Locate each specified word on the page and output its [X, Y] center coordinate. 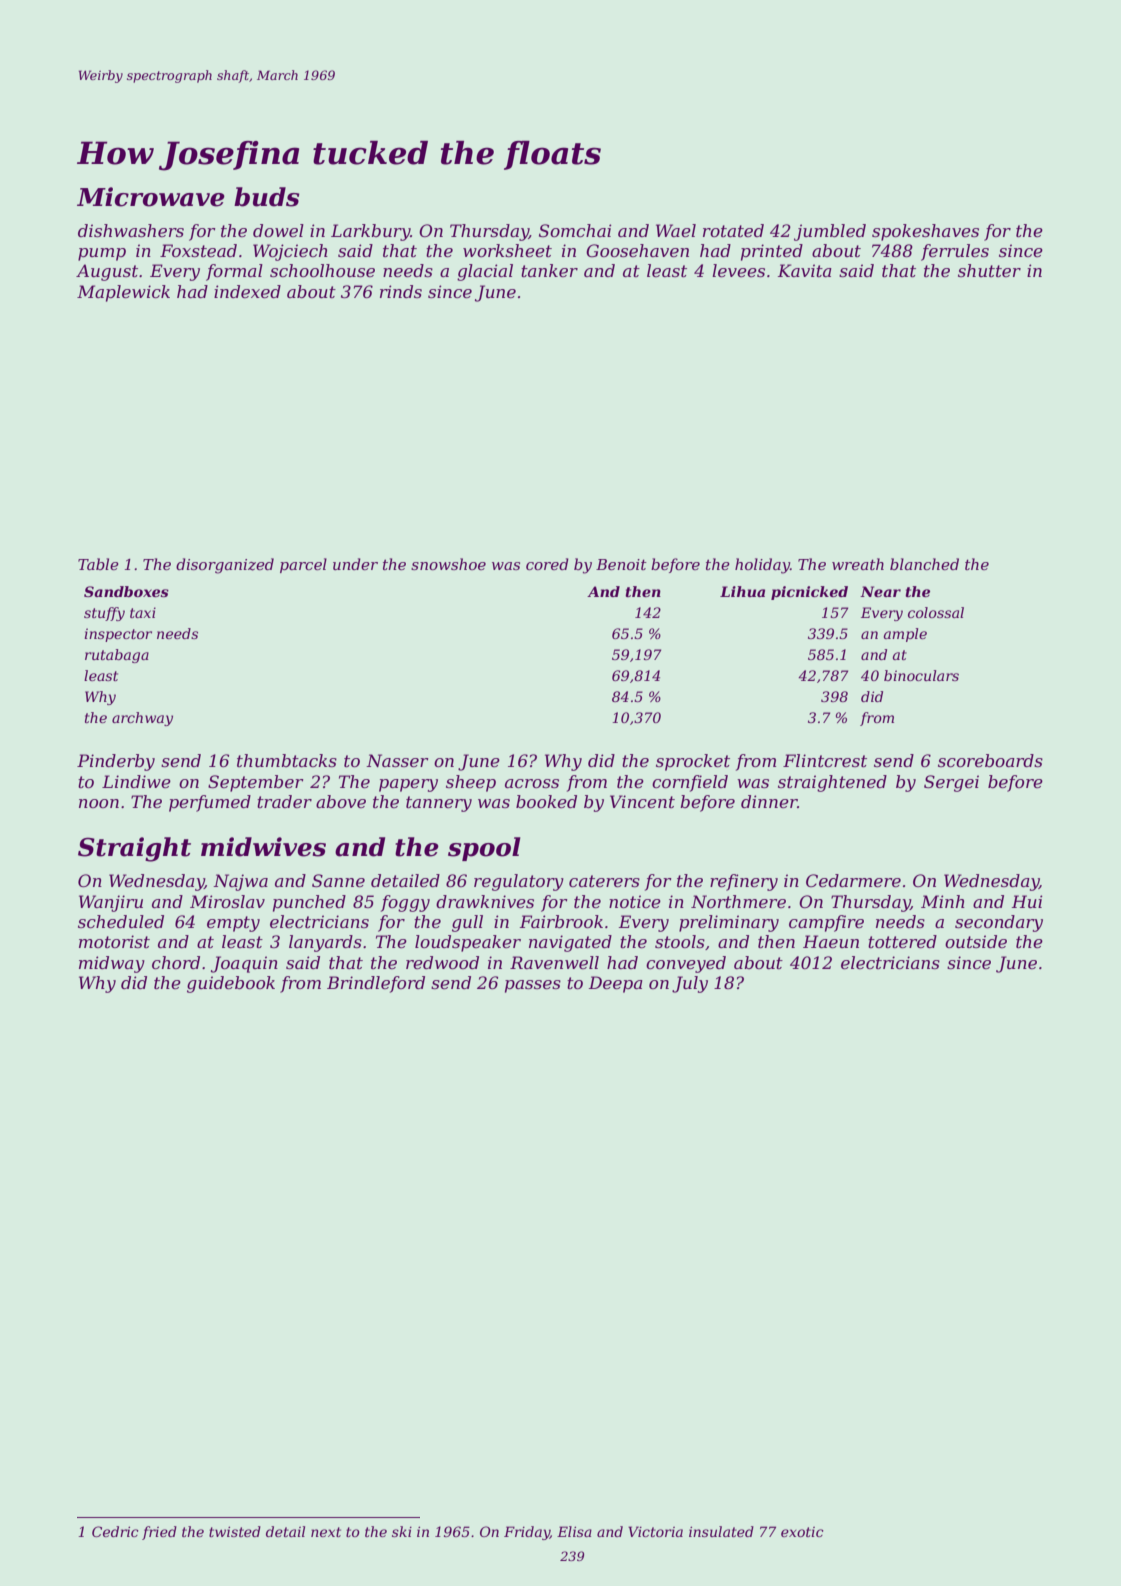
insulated [721, 1531]
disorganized [225, 566]
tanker [549, 270]
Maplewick [123, 293]
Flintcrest [825, 760]
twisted [235, 1531]
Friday [527, 1533]
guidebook [231, 984]
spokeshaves [925, 232]
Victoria [655, 1531]
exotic [802, 1532]
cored [547, 564]
